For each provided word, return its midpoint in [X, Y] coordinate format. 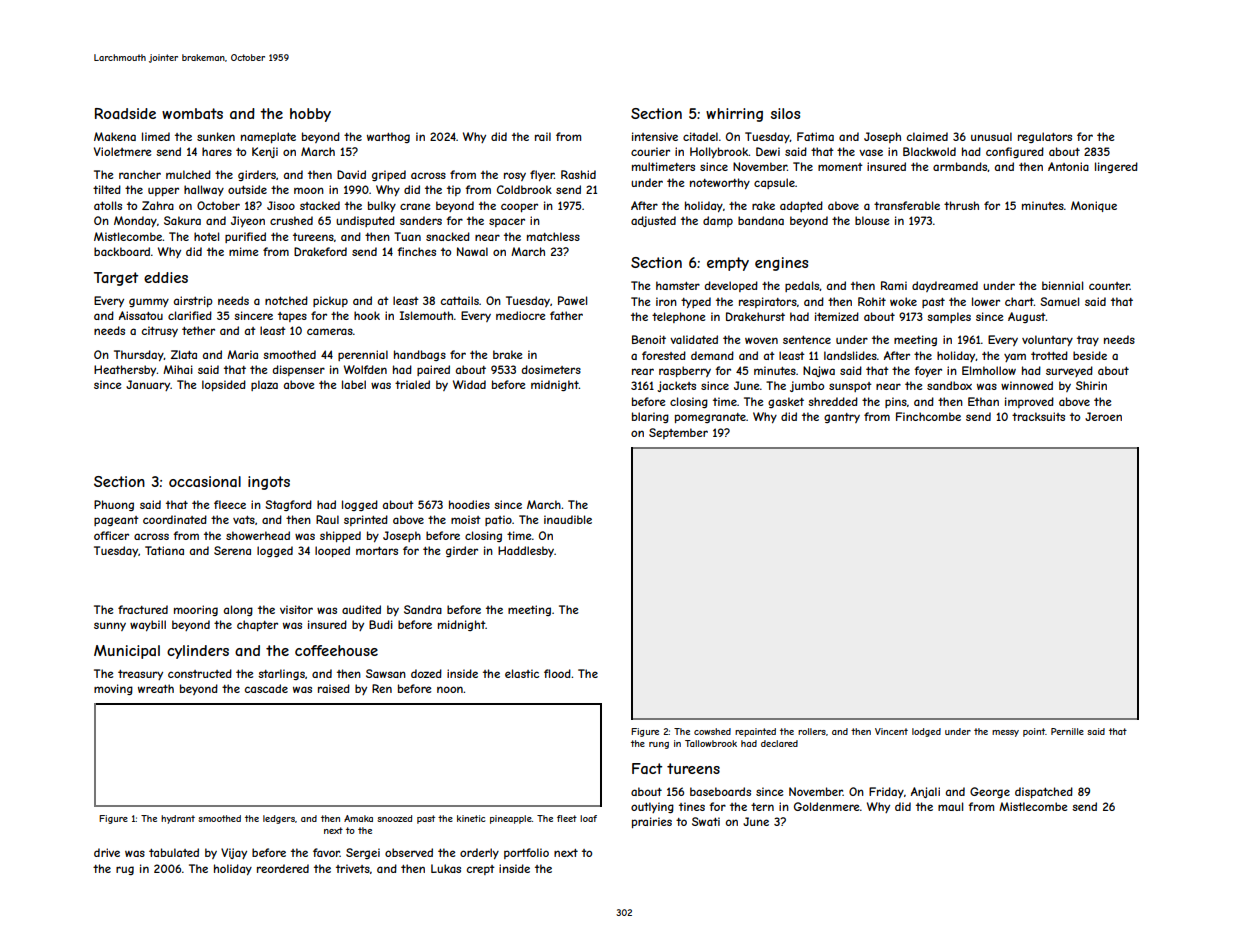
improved [1029, 402]
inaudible [568, 519]
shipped [340, 536]
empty [728, 264]
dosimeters [551, 369]
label [354, 384]
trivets [353, 868]
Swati [706, 821]
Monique [1094, 206]
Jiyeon [248, 221]
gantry [842, 418]
